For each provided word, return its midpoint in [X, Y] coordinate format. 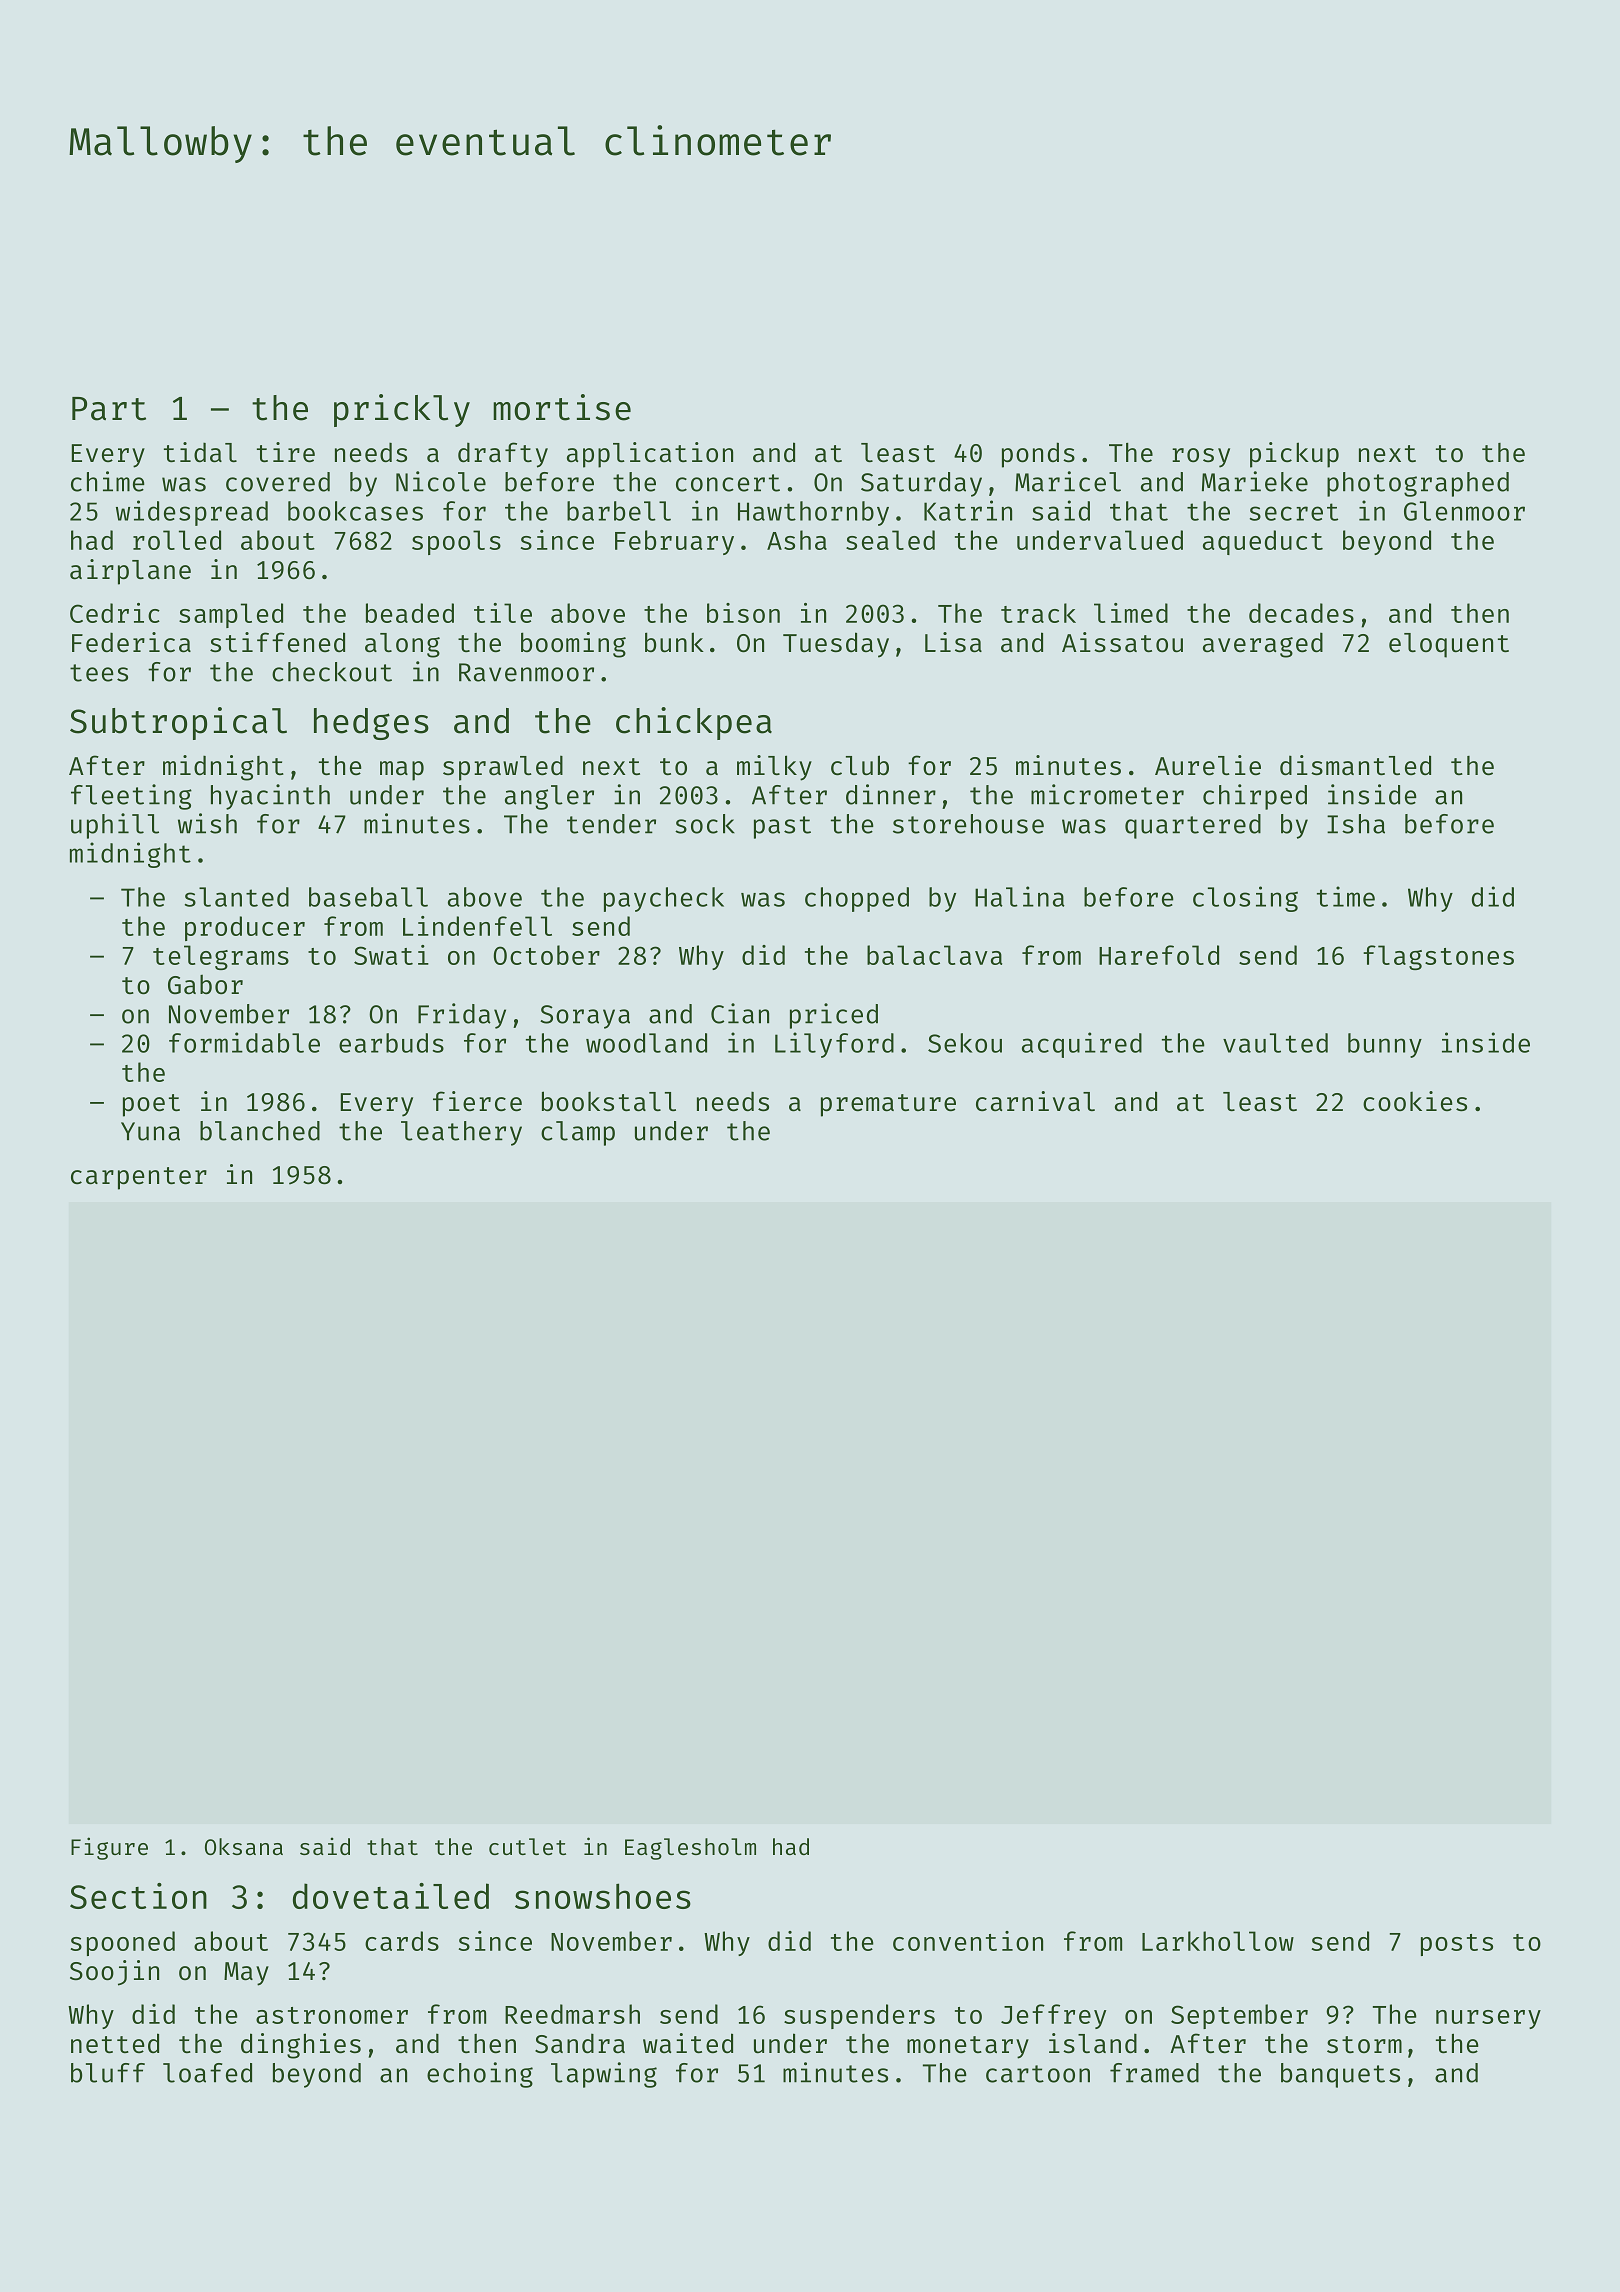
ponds [1038, 455]
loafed [207, 2073]
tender [611, 824]
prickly [402, 410]
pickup [1294, 455]
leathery [461, 1133]
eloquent [1449, 645]
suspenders [859, 2016]
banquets [1340, 2075]
